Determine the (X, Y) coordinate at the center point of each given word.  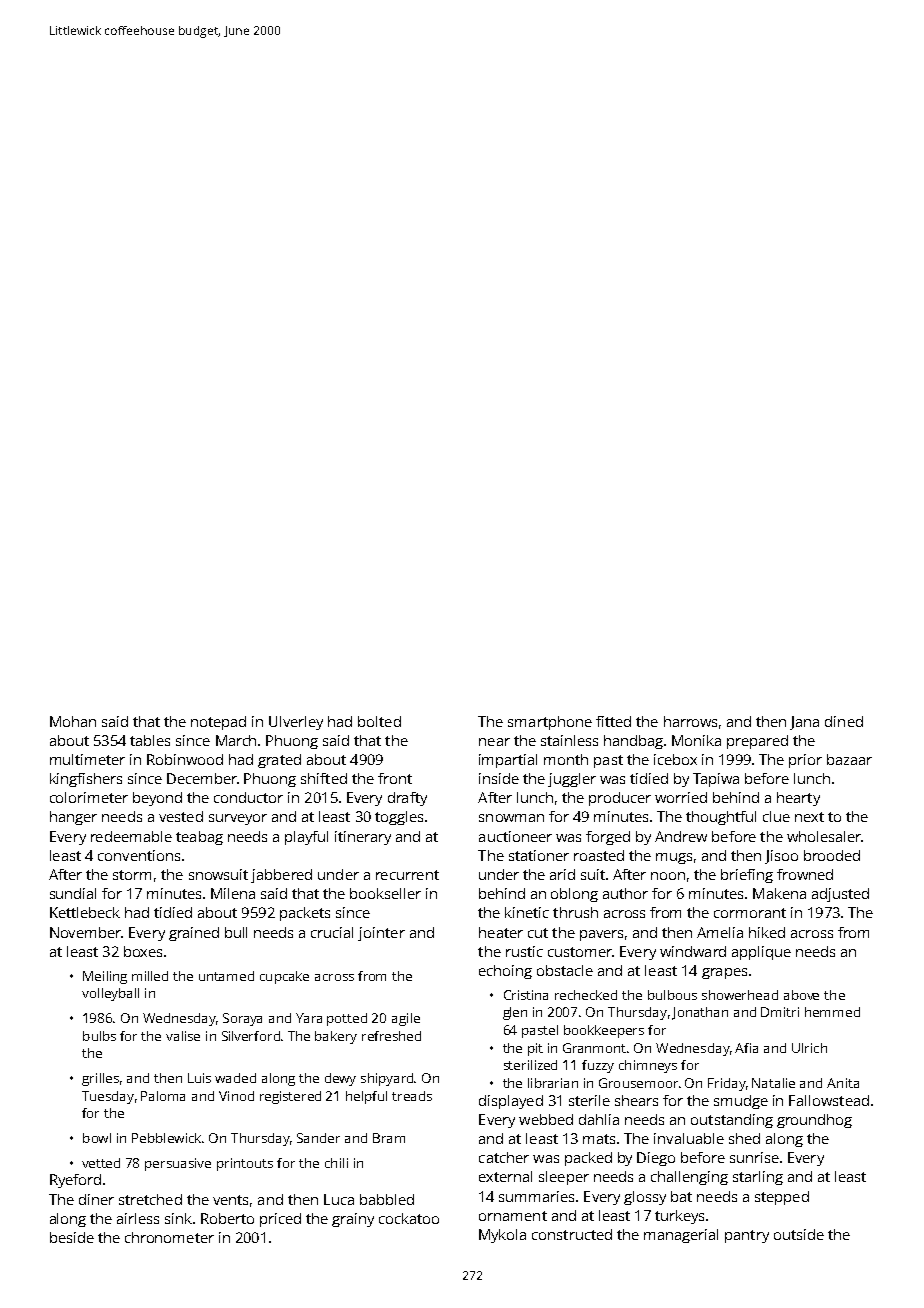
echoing (505, 972)
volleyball (110, 994)
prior (805, 761)
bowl (97, 1138)
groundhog (814, 1121)
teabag (199, 838)
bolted (379, 721)
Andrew (681, 836)
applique (761, 953)
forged (608, 838)
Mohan (73, 721)
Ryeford (75, 1181)
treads (412, 1096)
